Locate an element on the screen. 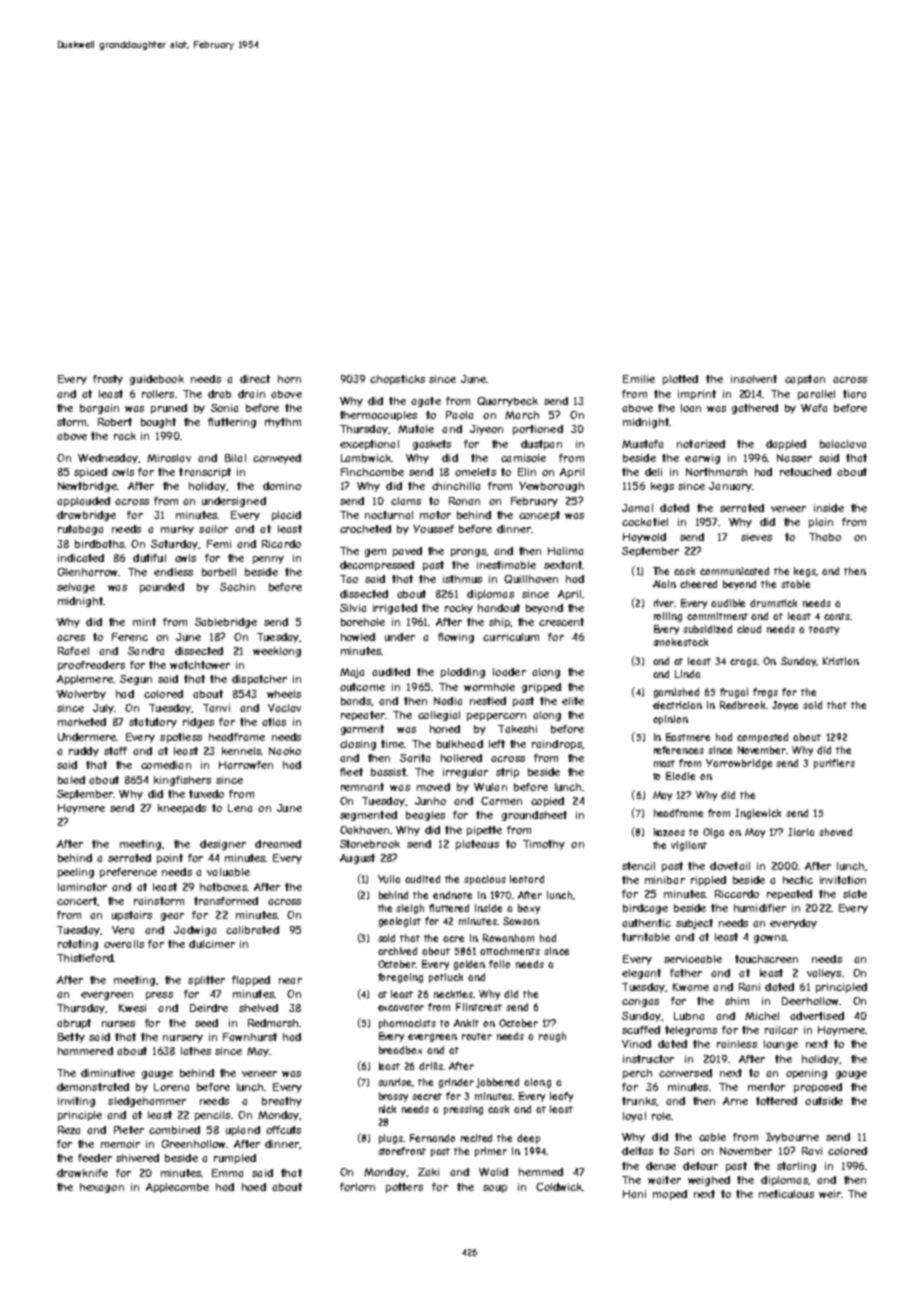  Coldwick is located at coordinates (559, 1187).
